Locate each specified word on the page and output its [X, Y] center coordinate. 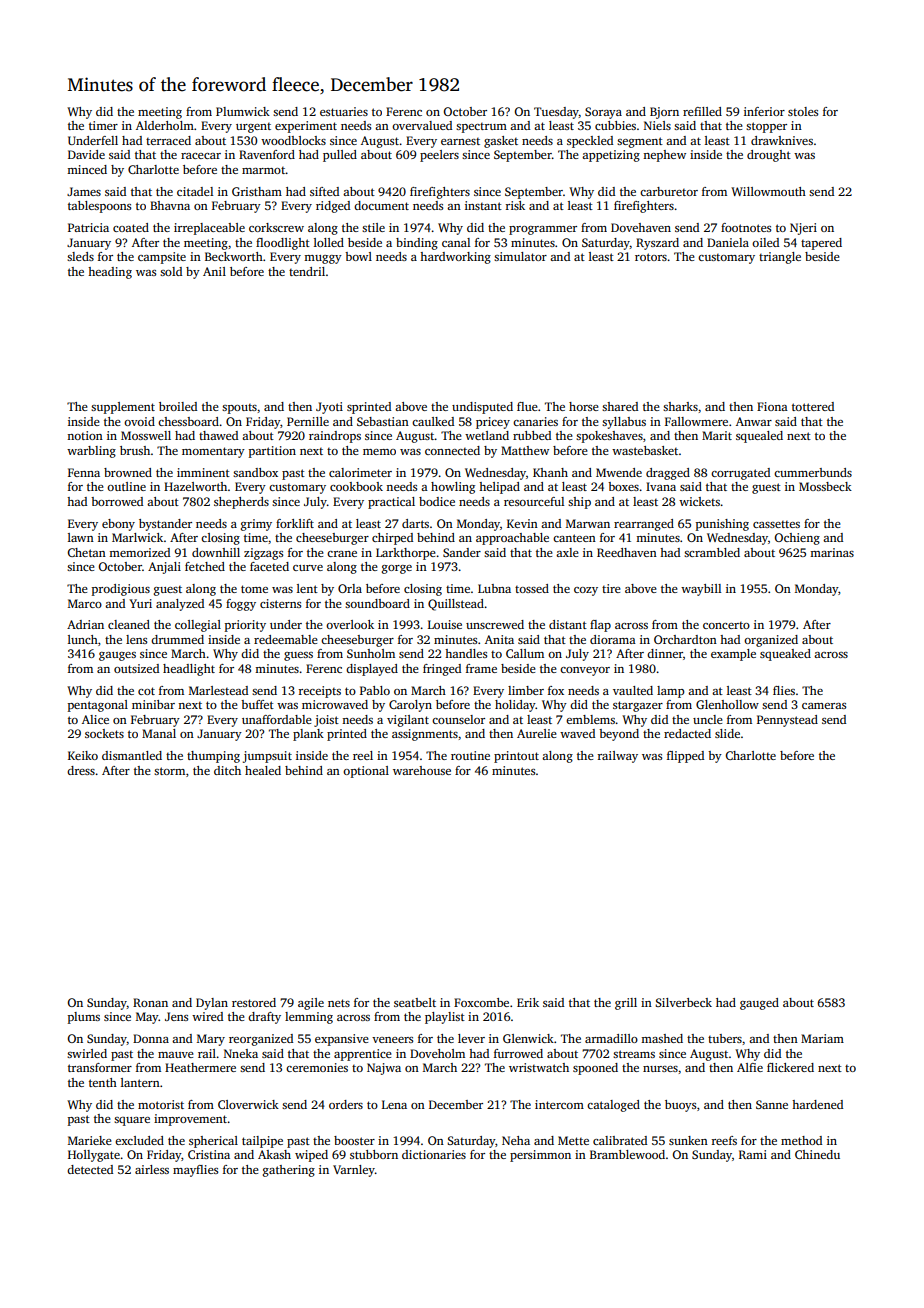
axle [567, 552]
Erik [528, 1002]
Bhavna [170, 205]
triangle [780, 258]
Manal [159, 733]
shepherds [241, 503]
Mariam [822, 1038]
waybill [701, 590]
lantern [140, 1082]
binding [417, 244]
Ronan [150, 1002]
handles [466, 653]
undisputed [482, 408]
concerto [726, 625]
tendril [307, 271]
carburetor [669, 191]
